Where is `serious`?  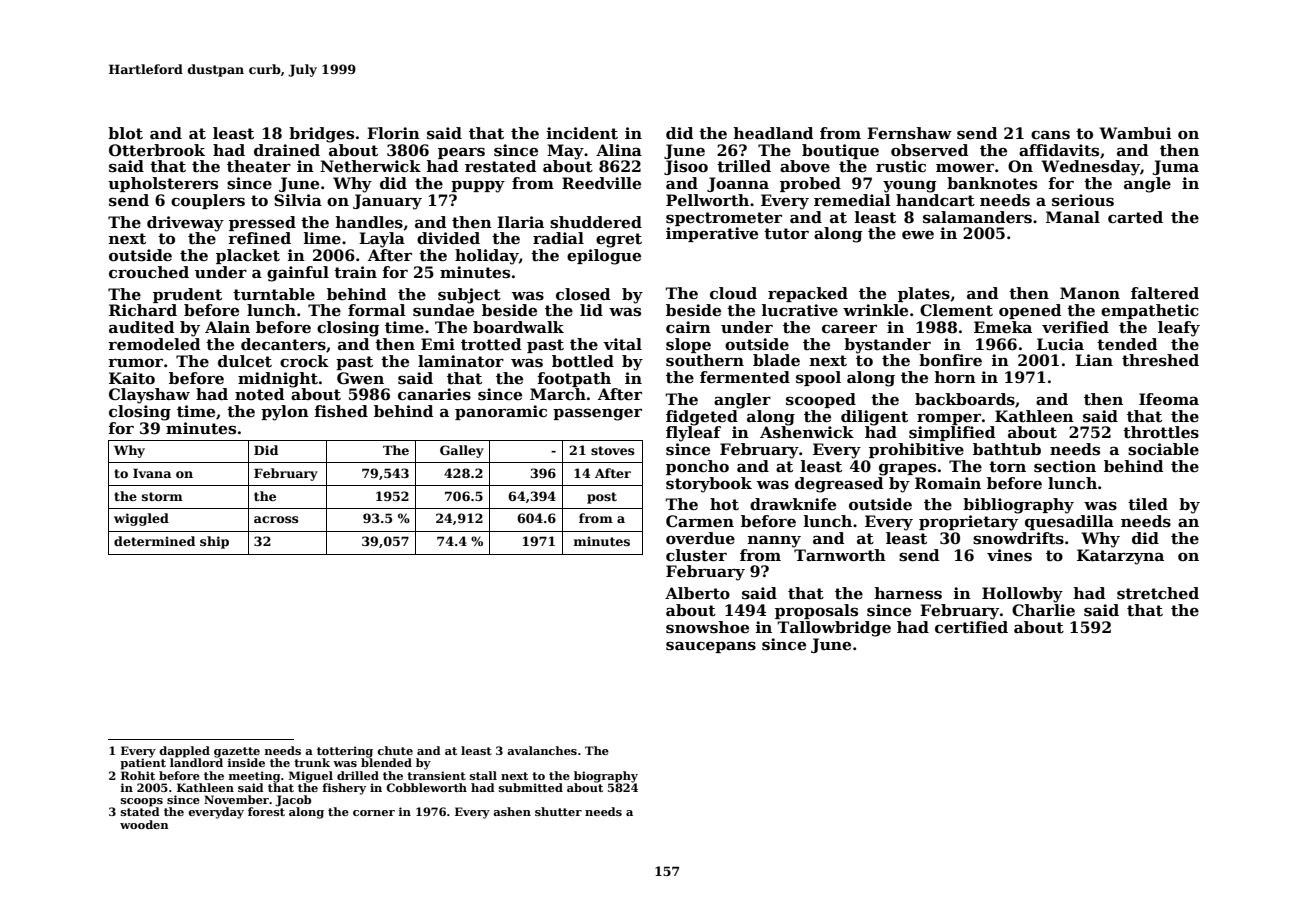
serious is located at coordinates (1083, 200).
